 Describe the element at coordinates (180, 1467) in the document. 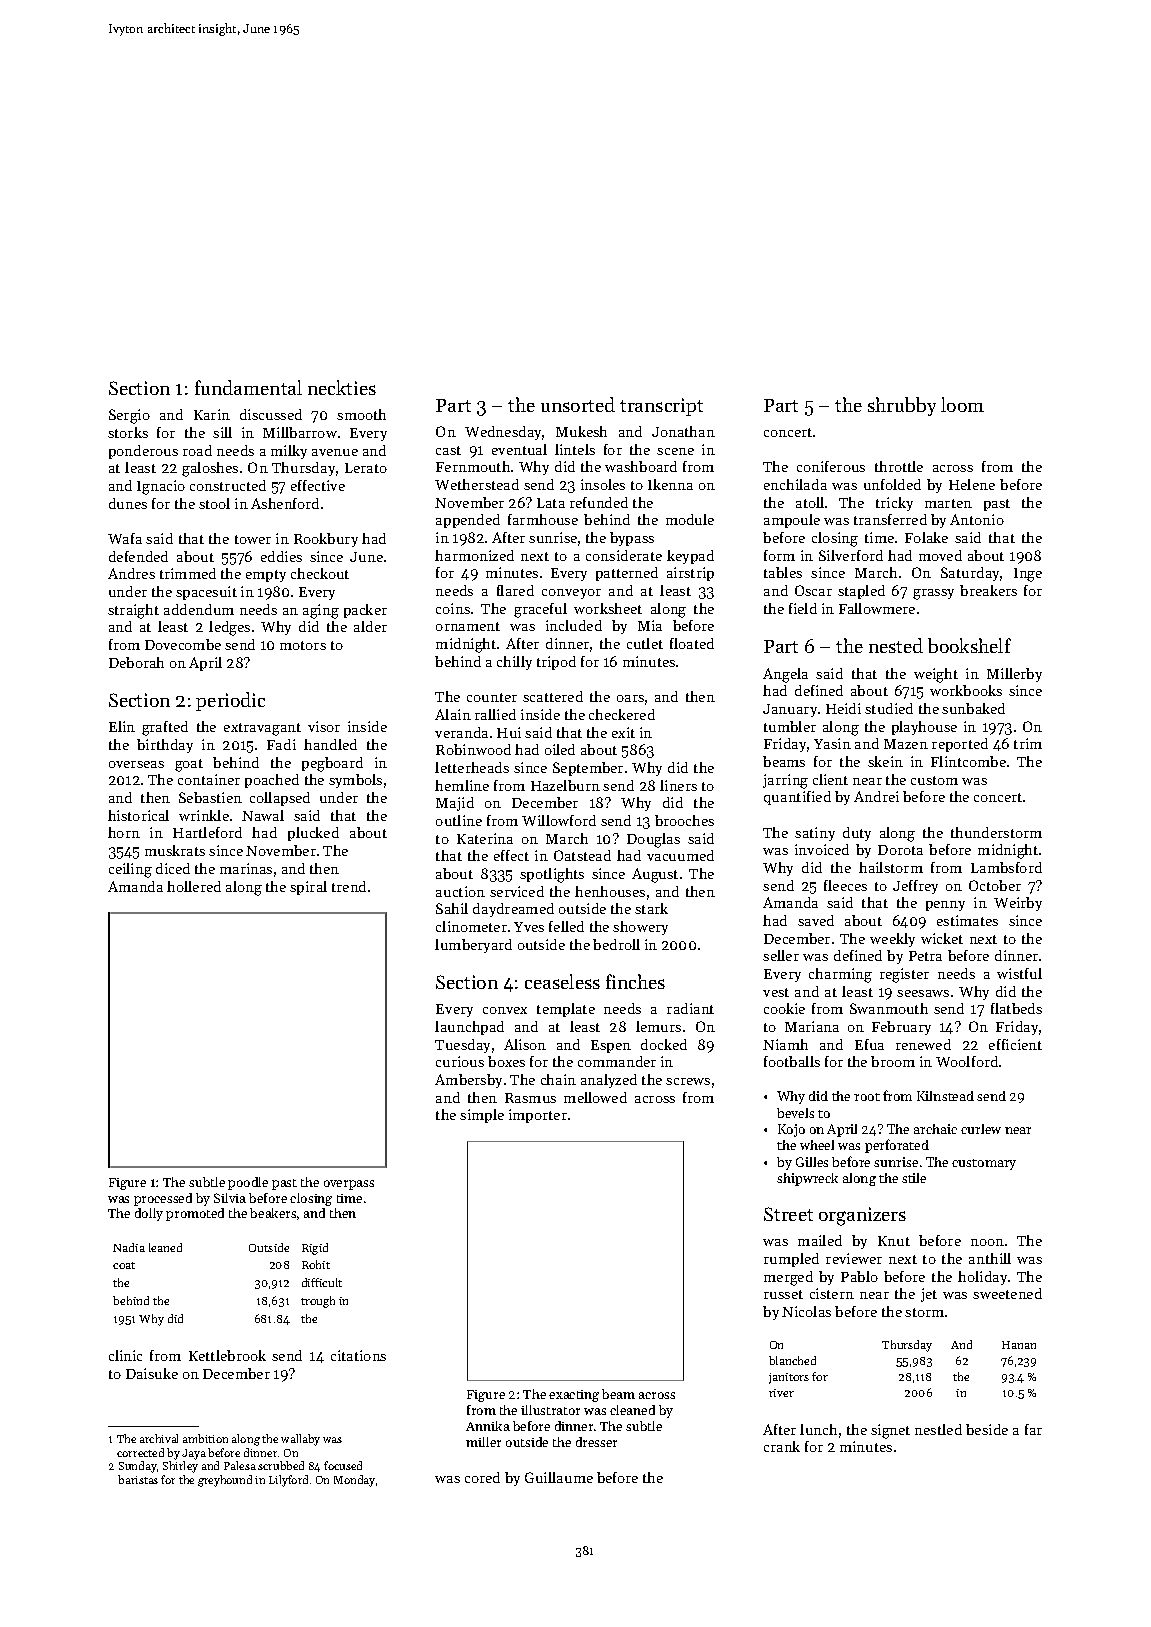

I see `Shirley` at that location.
